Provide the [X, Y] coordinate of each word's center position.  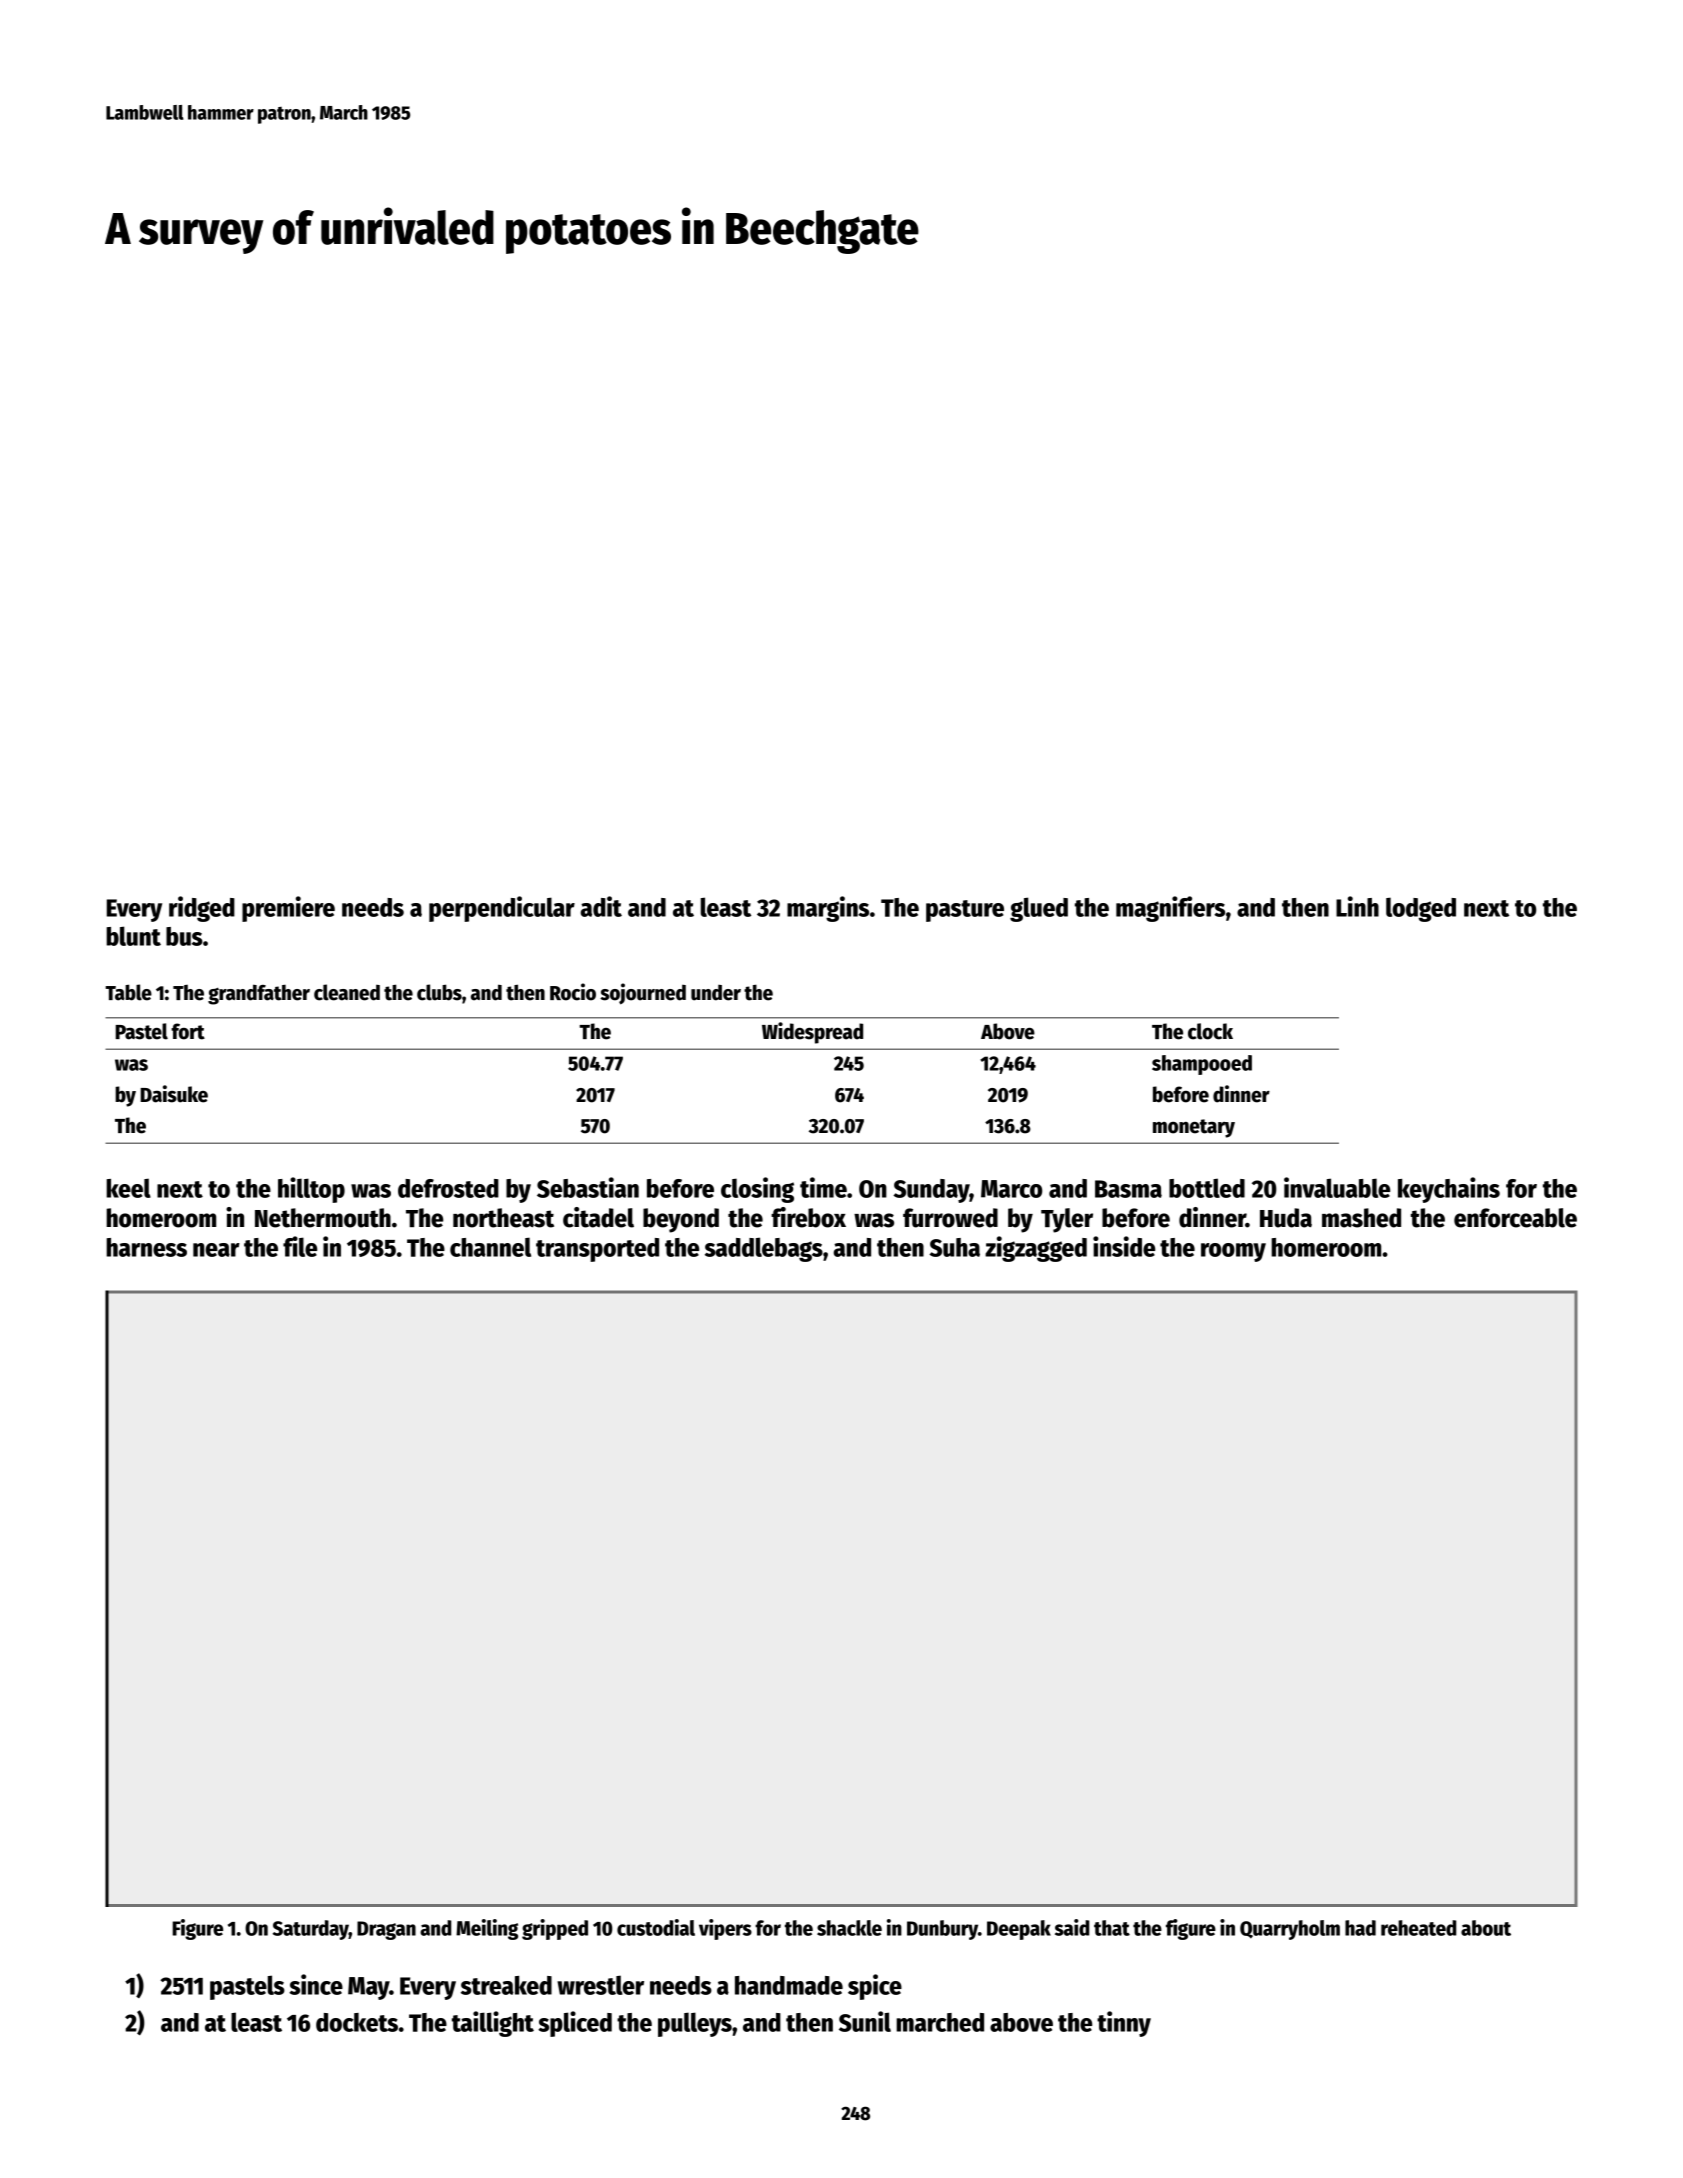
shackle [849, 1928]
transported [597, 1250]
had [1360, 1928]
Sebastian [588, 1187]
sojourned [643, 994]
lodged [1421, 909]
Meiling [487, 1929]
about [1486, 1928]
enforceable [1515, 1218]
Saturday [311, 1930]
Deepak [1019, 1930]
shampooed [1202, 1065]
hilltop [311, 1190]
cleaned [347, 992]
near [216, 1250]
